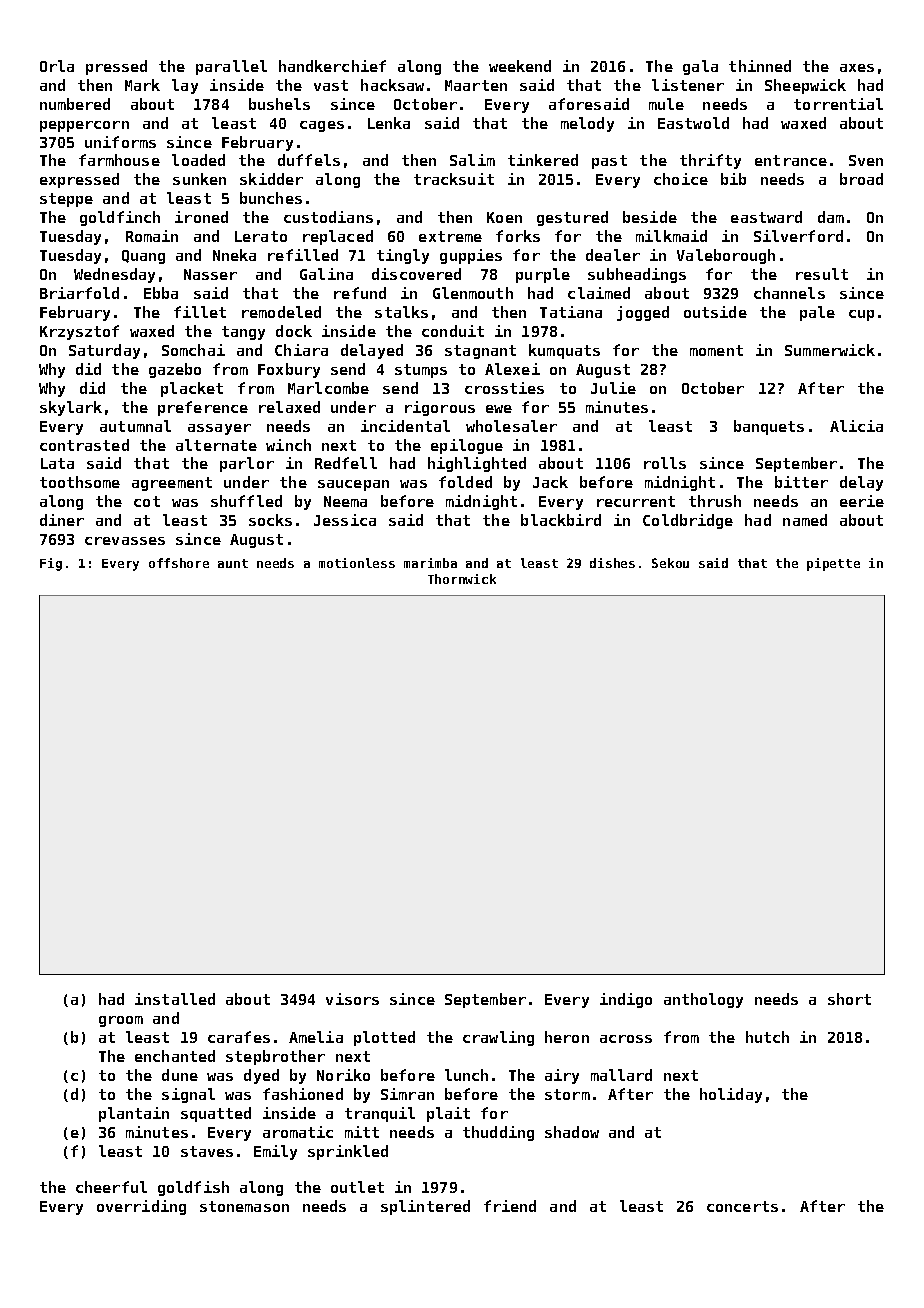  Describe the element at coordinates (244, 1206) in the document. I see `stonemason` at that location.
